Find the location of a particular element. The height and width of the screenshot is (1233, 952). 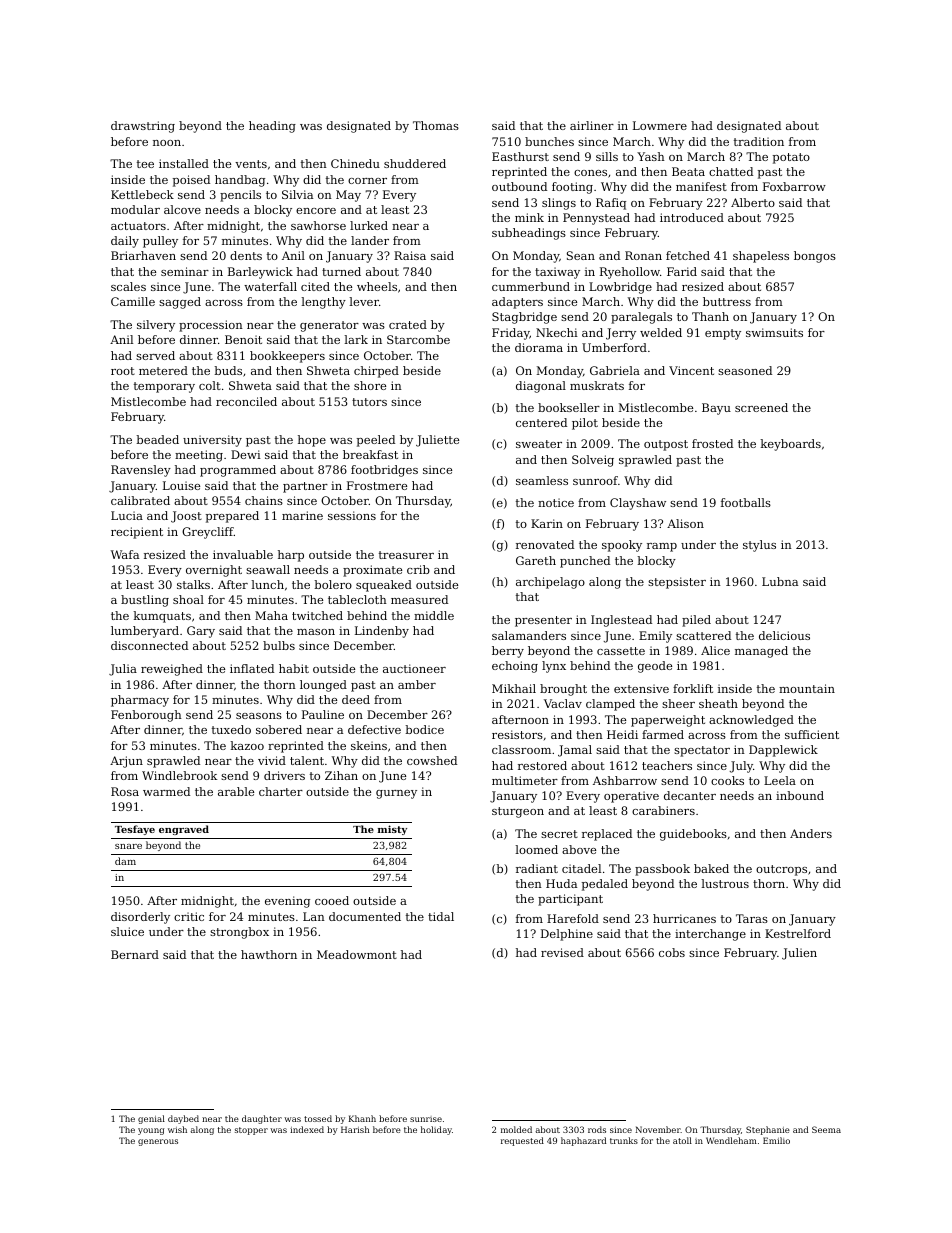

strongbox is located at coordinates (239, 933).
